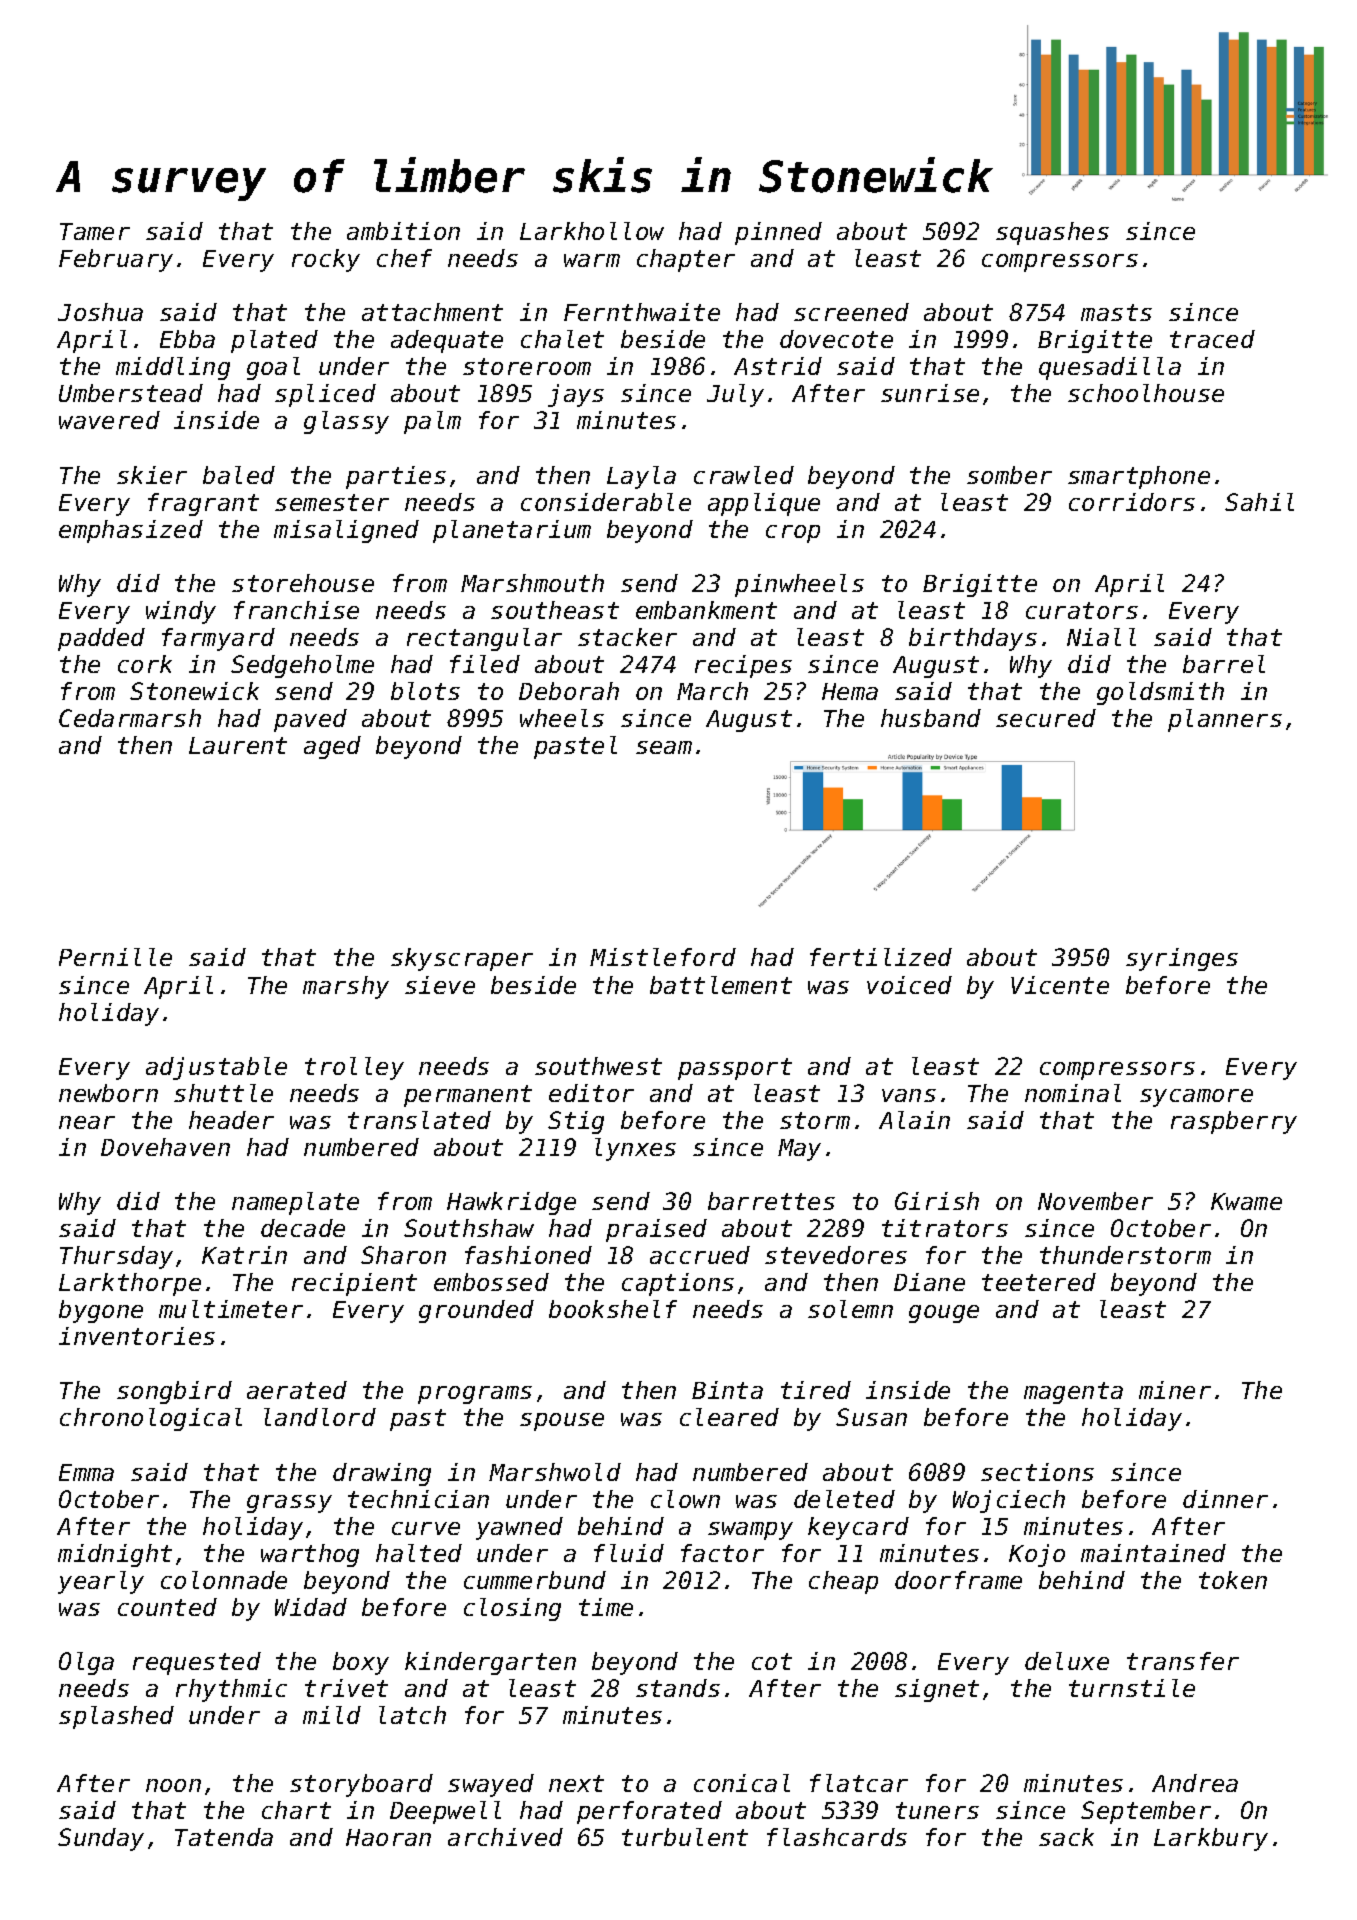 Image resolution: width=1357 pixels, height=1920 pixels. Describe the element at coordinates (101, 1582) in the screenshot. I see `yearly` at that location.
